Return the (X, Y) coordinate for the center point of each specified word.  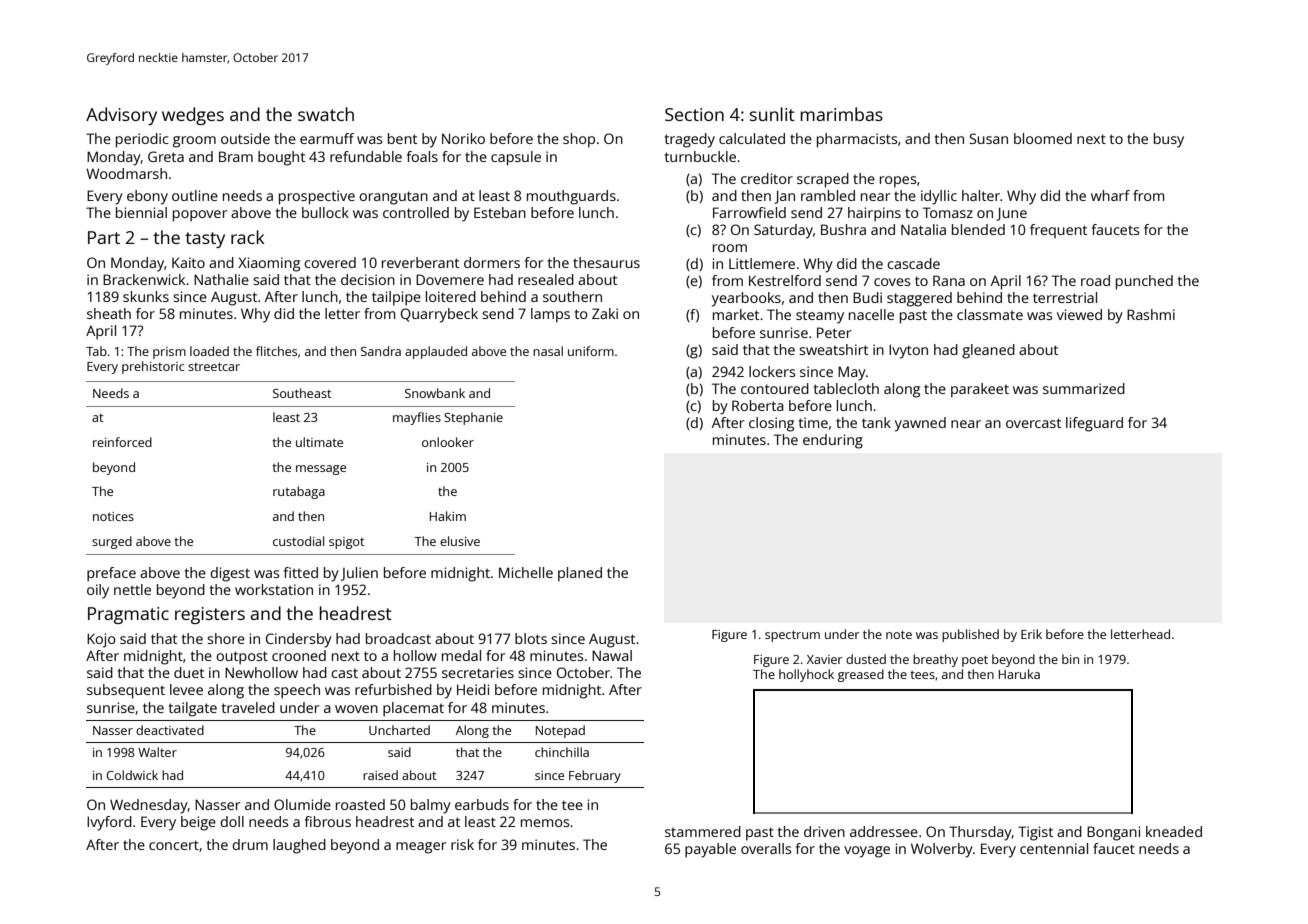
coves (892, 282)
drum (250, 844)
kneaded (1174, 831)
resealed (546, 279)
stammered (703, 831)
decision (368, 279)
